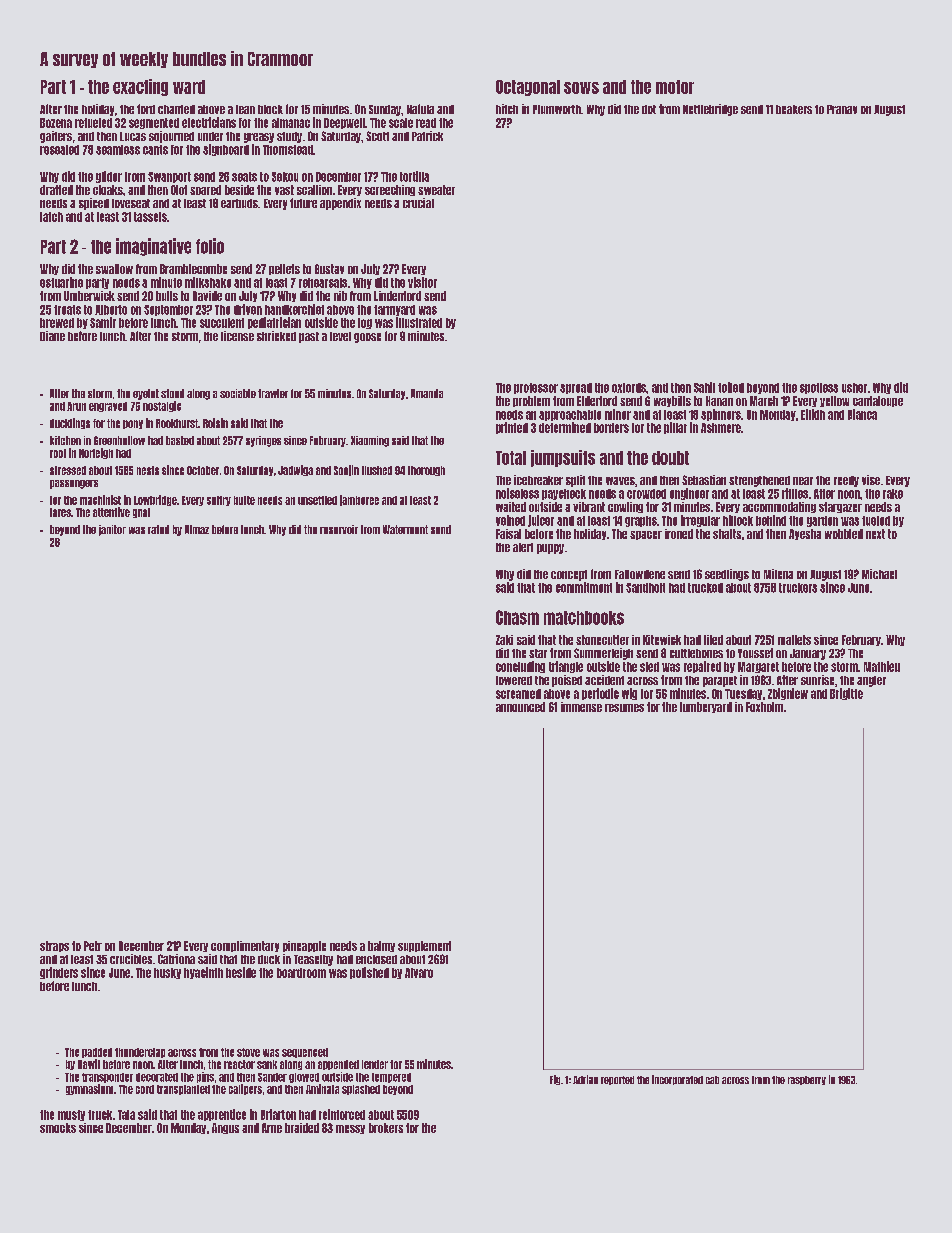 The width and height of the document is (952, 1233). I want to click on crucibles, so click(131, 959).
